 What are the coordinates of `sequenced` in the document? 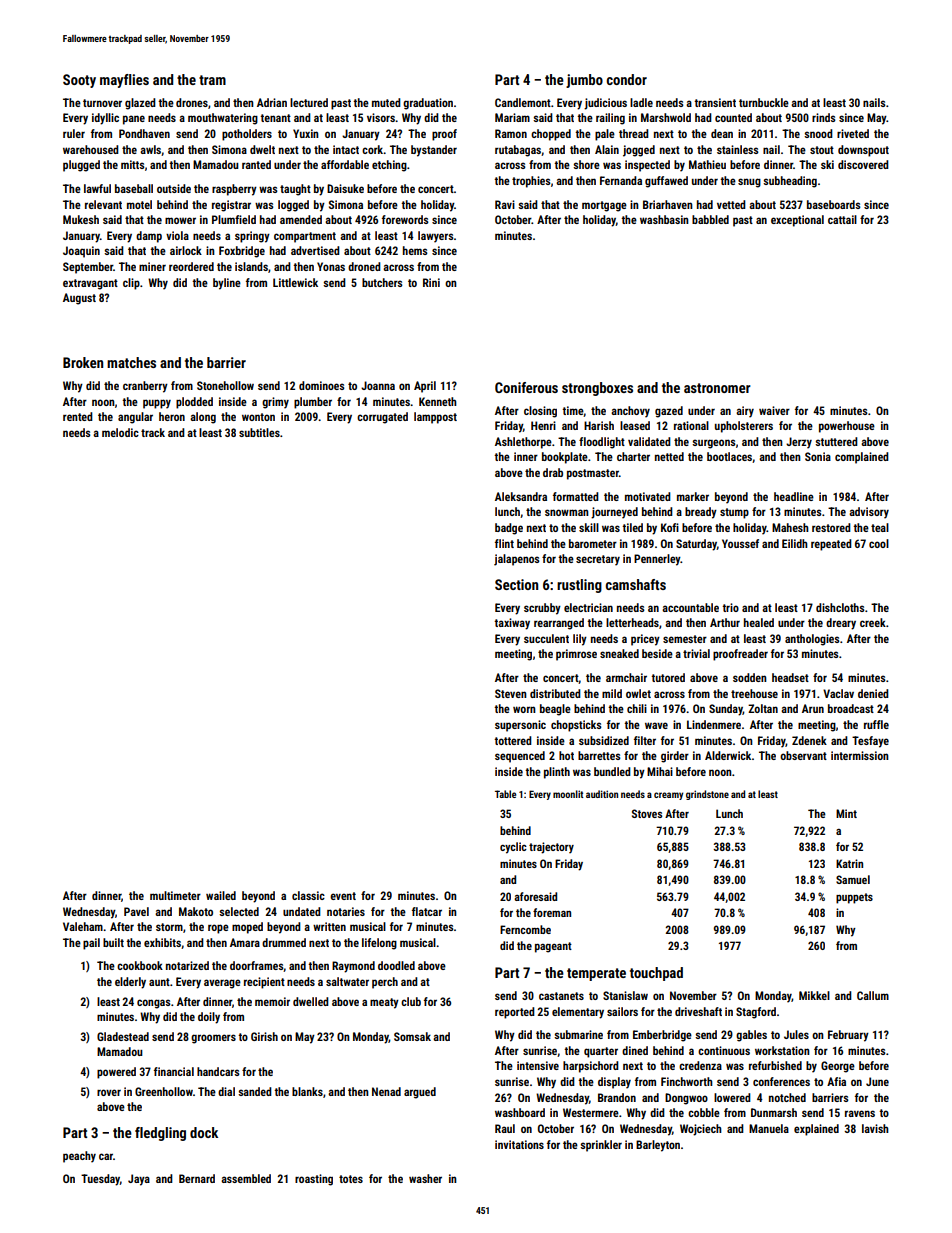 It's located at (520, 757).
